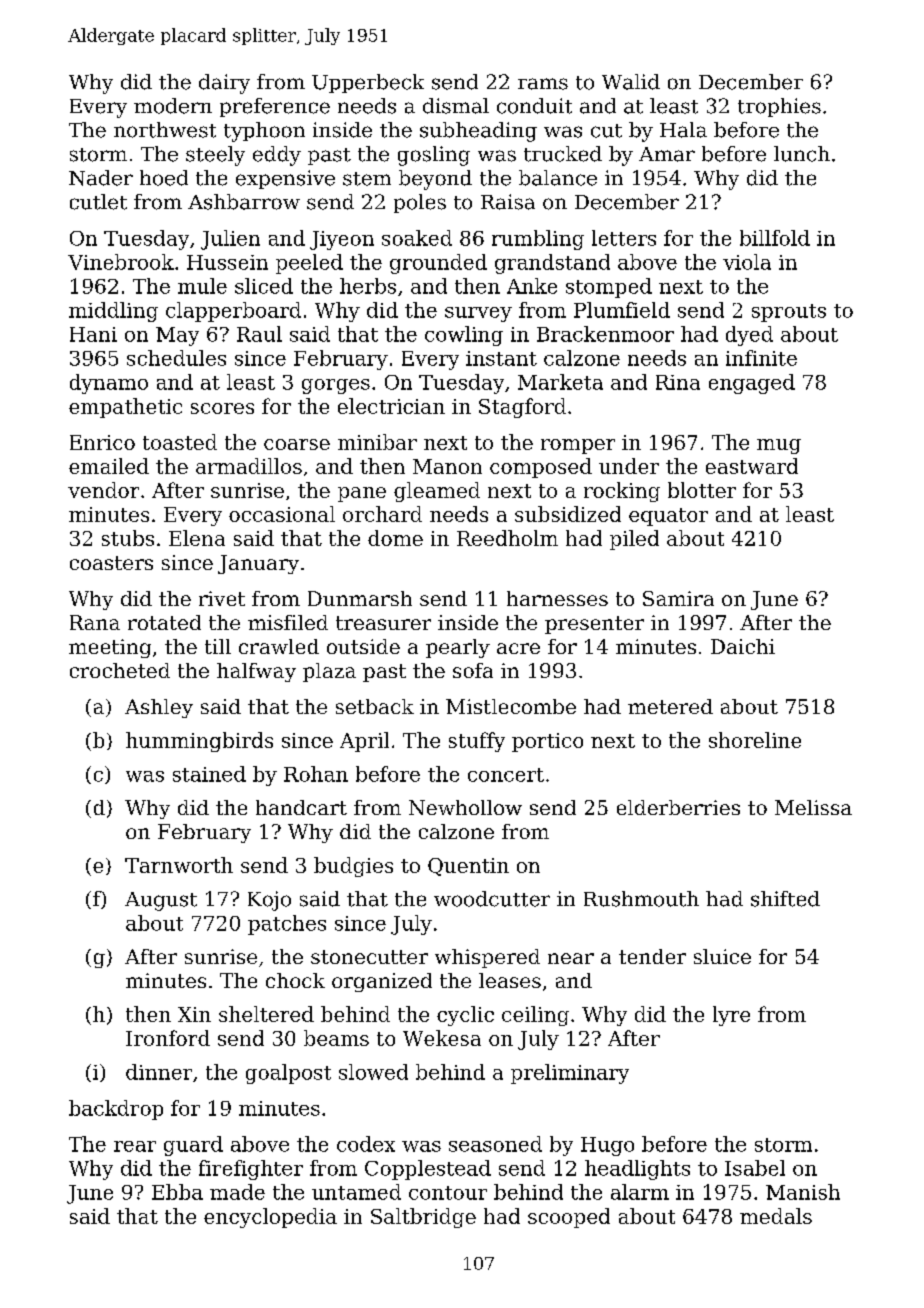 This screenshot has height=1308, width=924. Describe the element at coordinates (785, 899) in the screenshot. I see `shifted` at that location.
